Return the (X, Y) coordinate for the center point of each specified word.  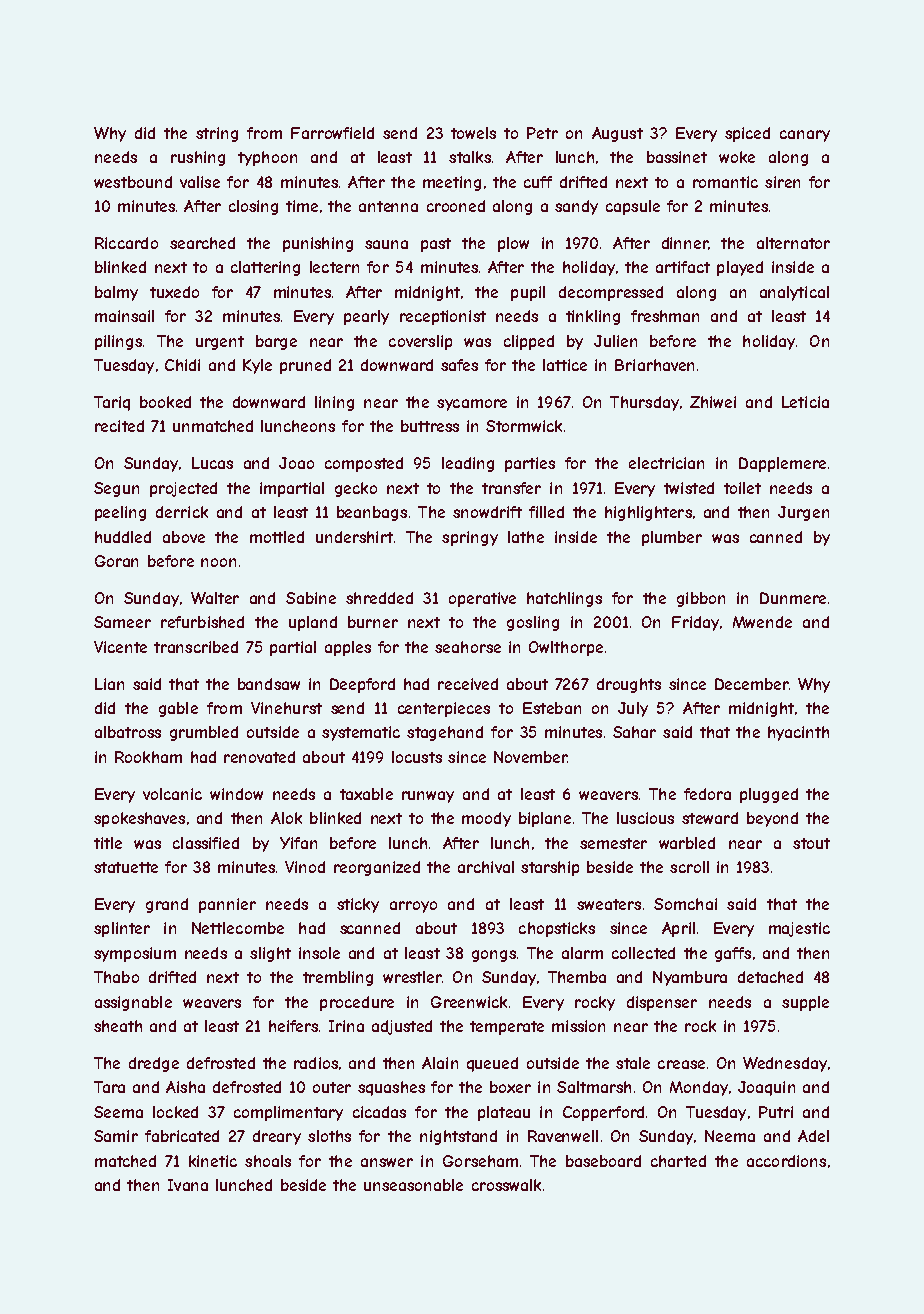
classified (206, 843)
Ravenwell (563, 1136)
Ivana (188, 1185)
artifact (683, 267)
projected (183, 489)
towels (473, 133)
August (617, 134)
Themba (577, 977)
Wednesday (785, 1064)
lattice (565, 365)
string (217, 134)
